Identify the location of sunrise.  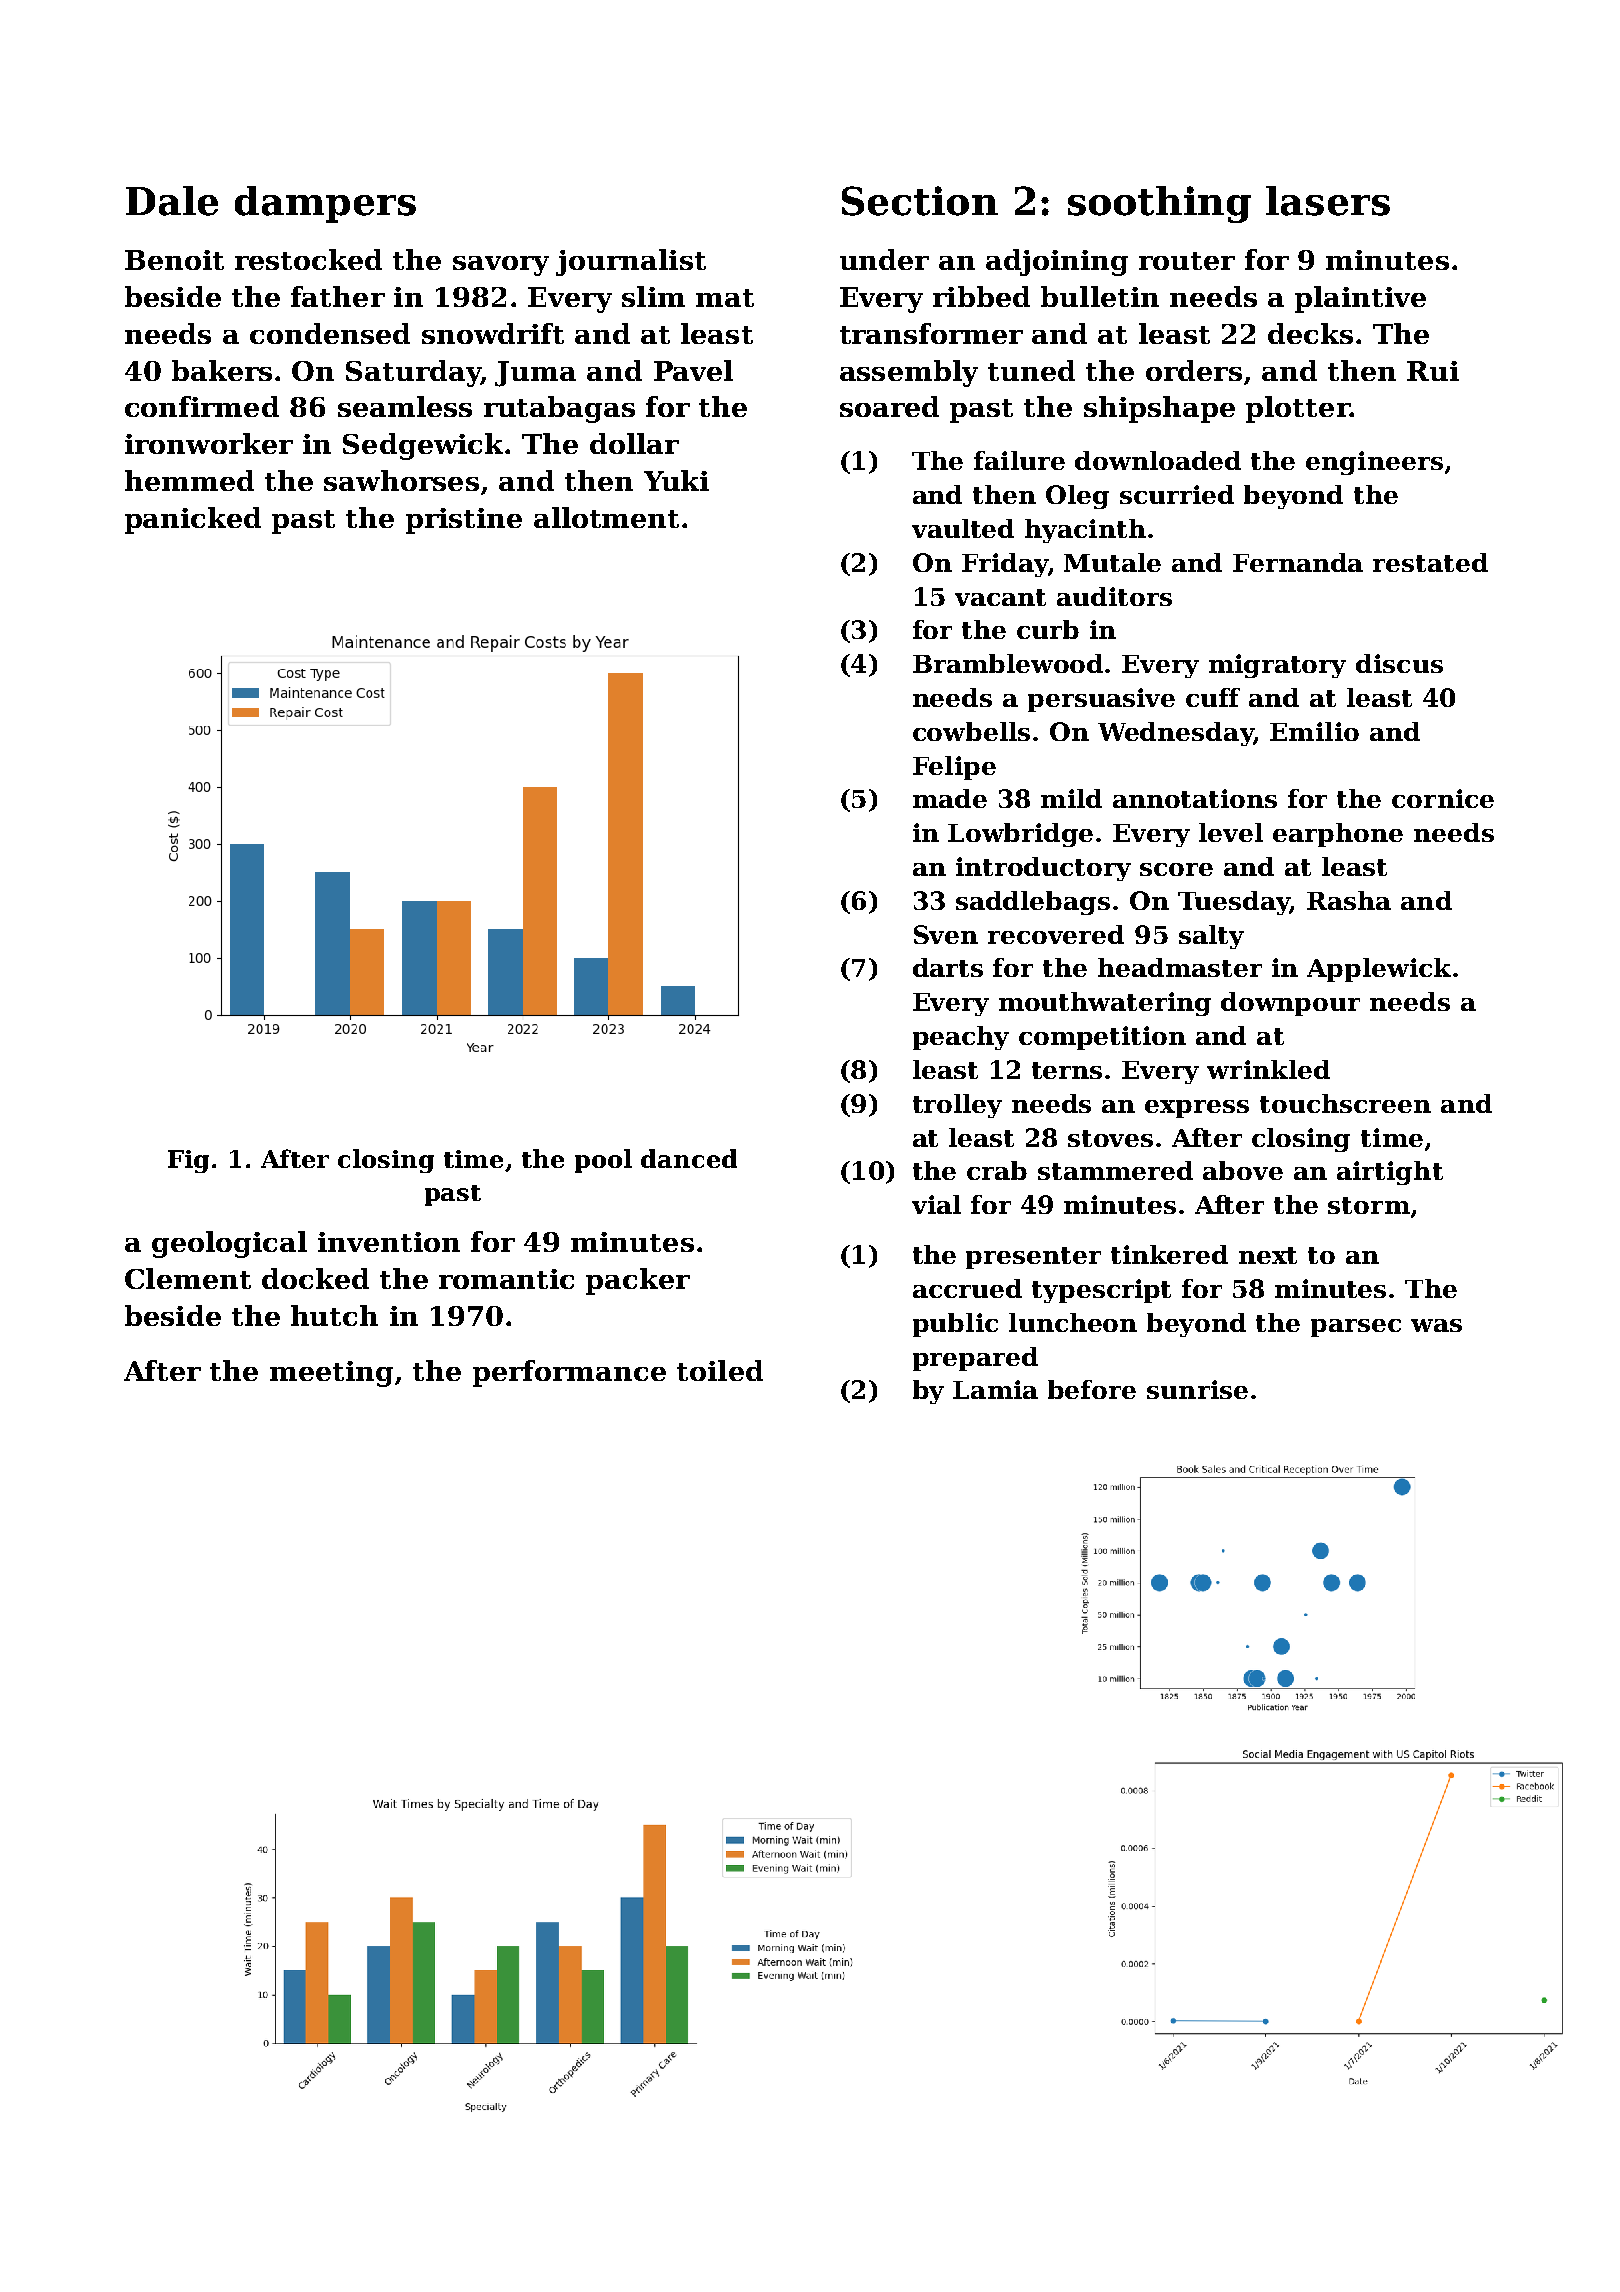
(1197, 1389).
